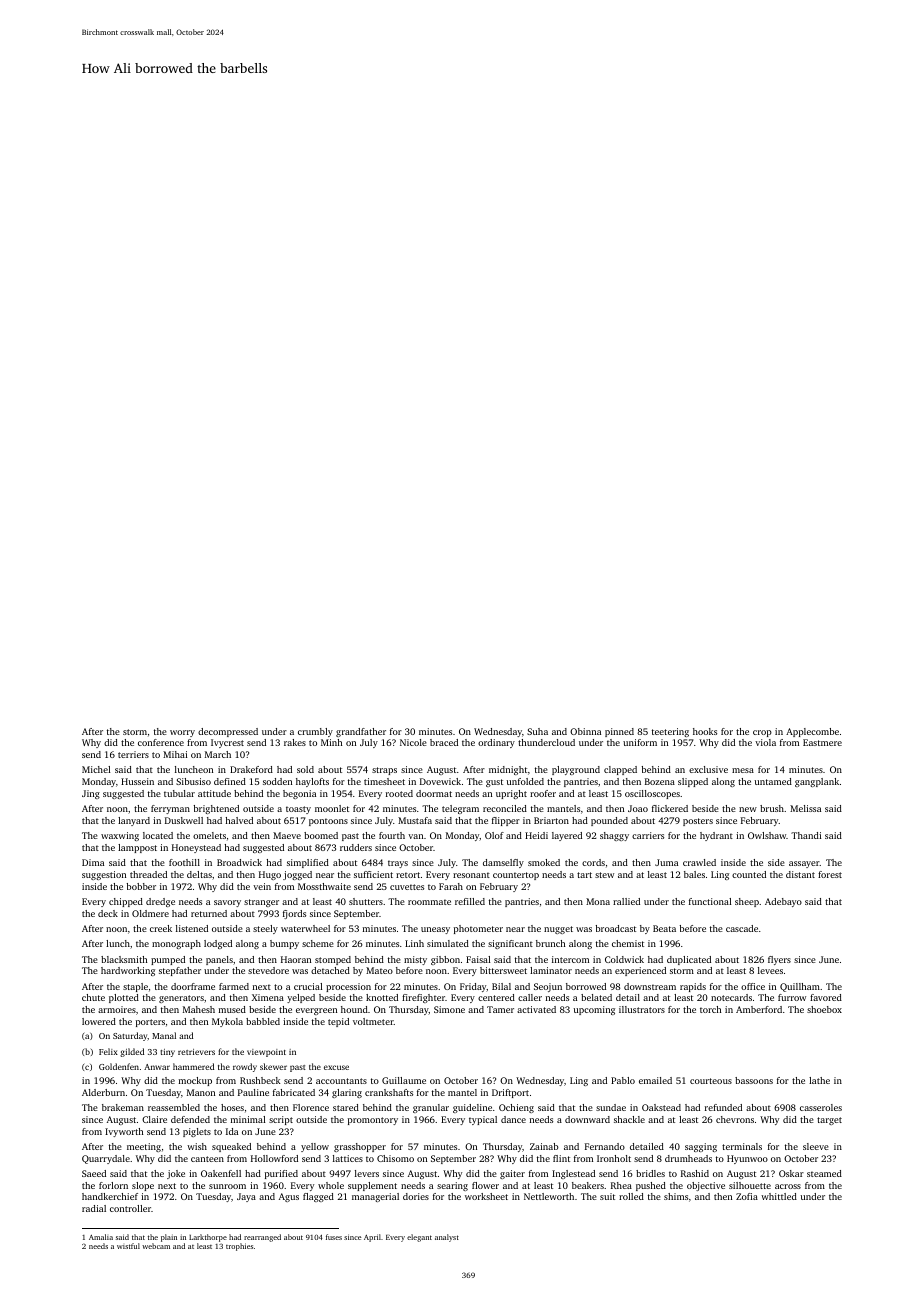 This document has height=1308, width=924. Describe the element at coordinates (779, 1196) in the document. I see `whittled` at that location.
